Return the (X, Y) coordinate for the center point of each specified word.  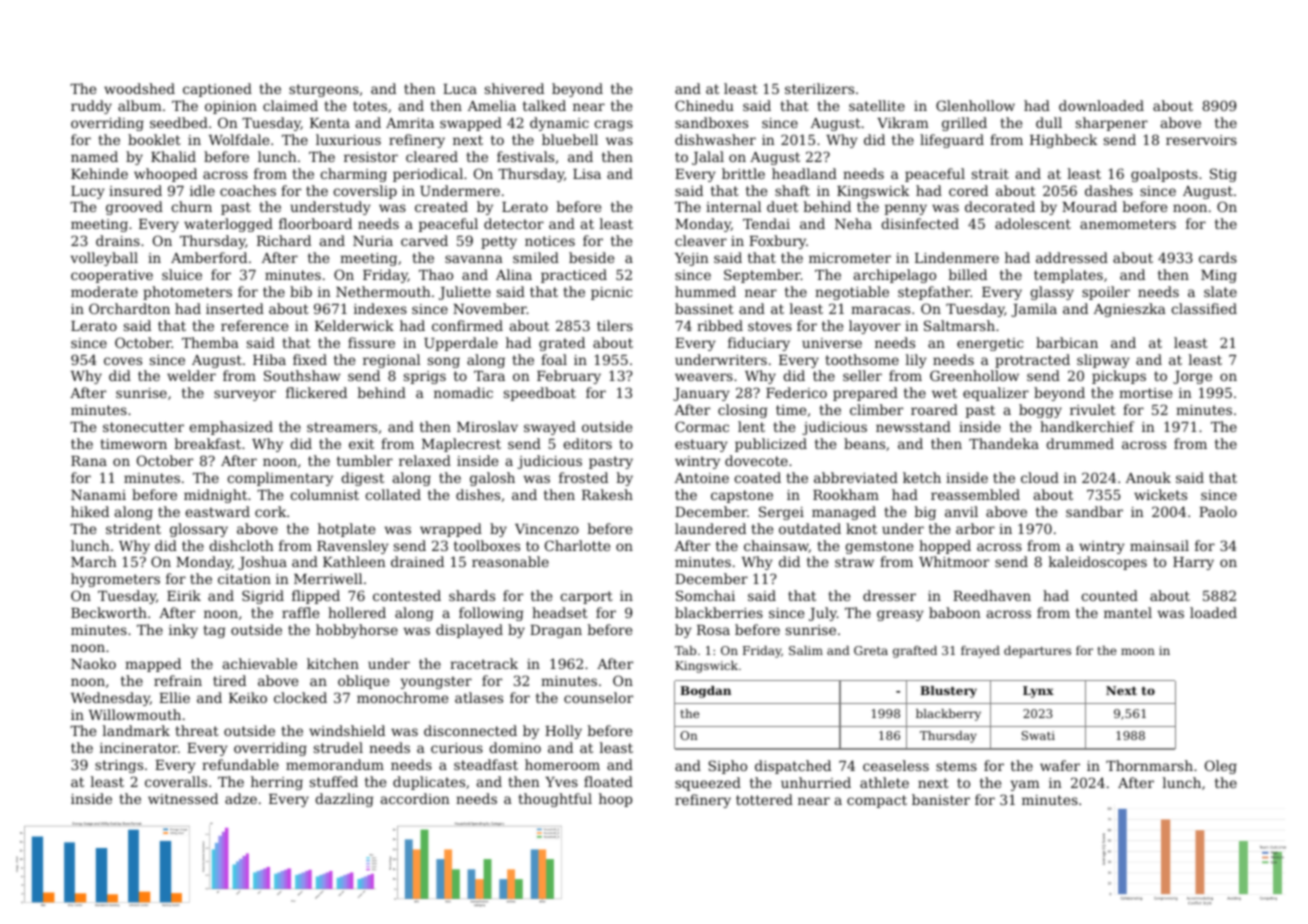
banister (941, 799)
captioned (217, 90)
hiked (90, 511)
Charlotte (577, 545)
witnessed (183, 798)
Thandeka (1004, 443)
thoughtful (555, 800)
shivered (514, 88)
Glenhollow (975, 105)
